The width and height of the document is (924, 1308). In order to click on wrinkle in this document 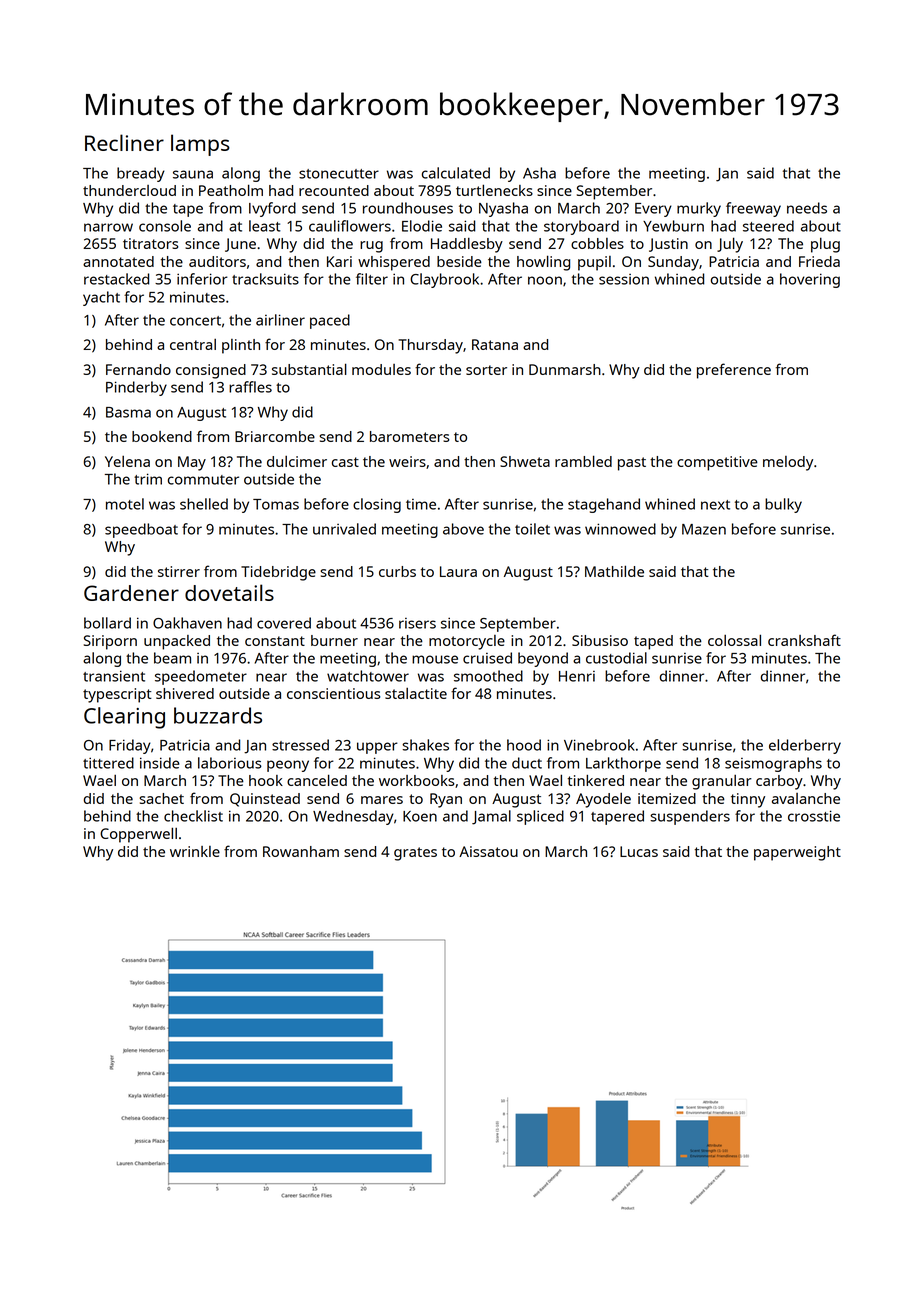, I will do `click(195, 851)`.
